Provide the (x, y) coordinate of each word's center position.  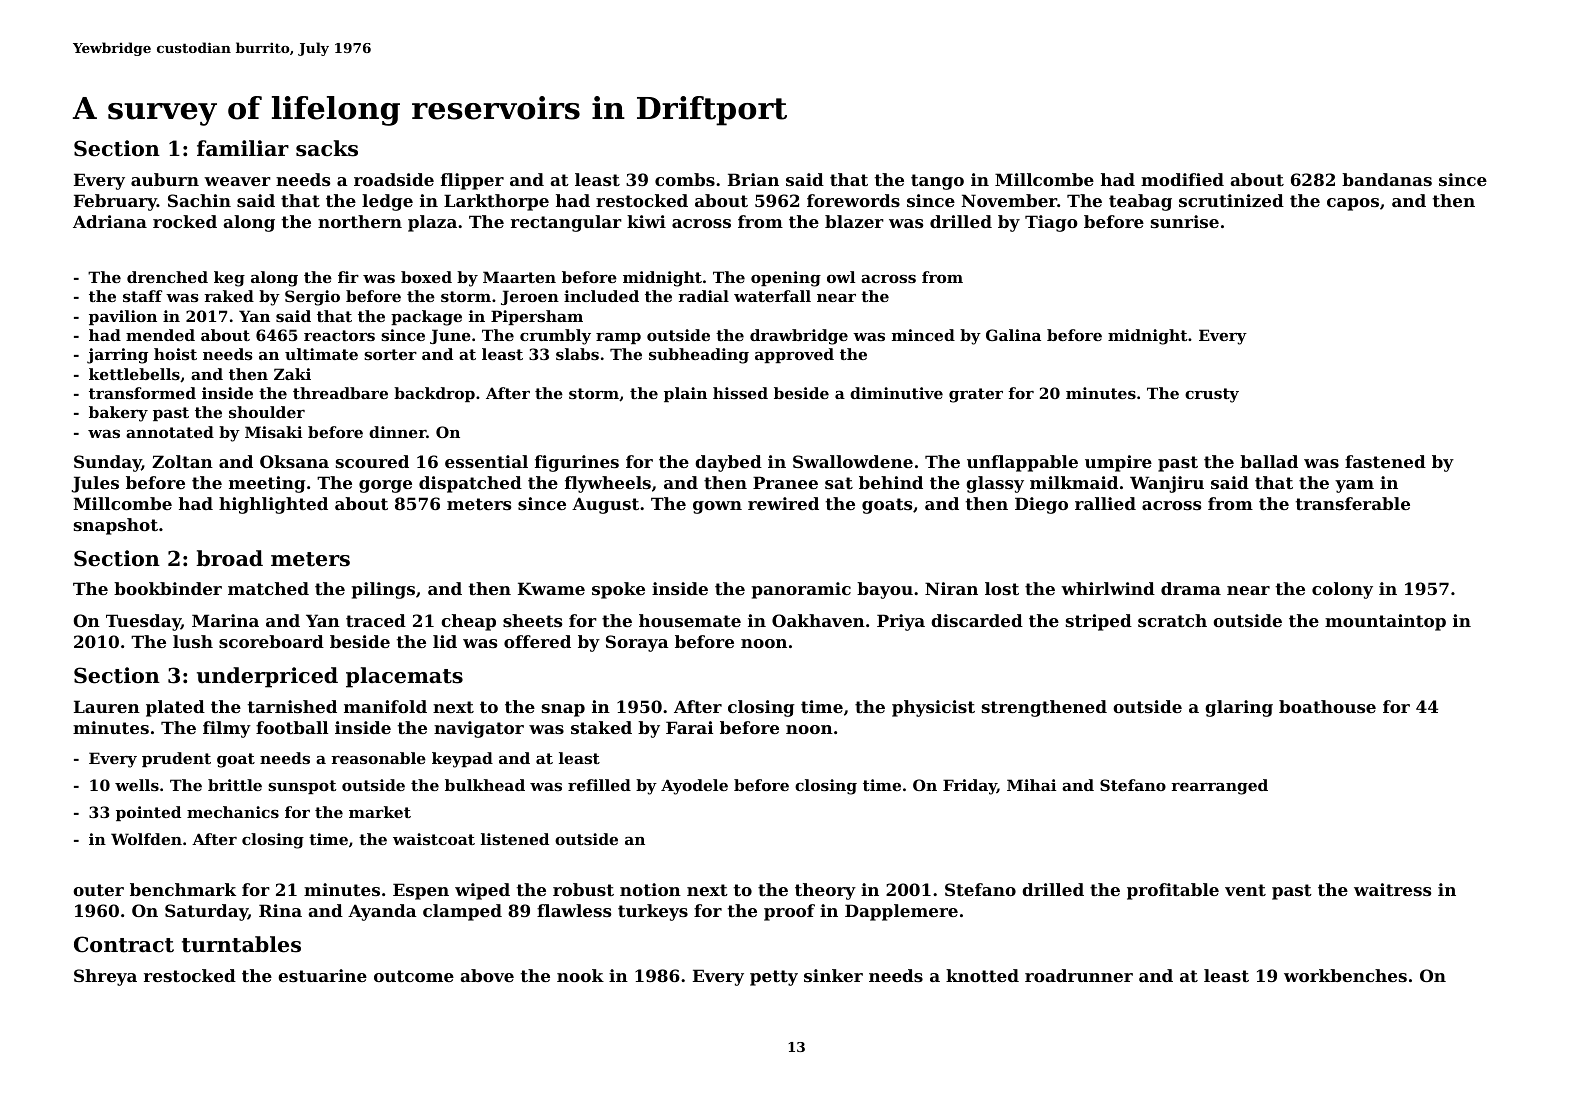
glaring (1239, 708)
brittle (235, 785)
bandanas (1387, 179)
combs (685, 179)
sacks (327, 148)
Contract (124, 944)
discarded (977, 620)
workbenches (1345, 975)
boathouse (1327, 706)
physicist (933, 708)
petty (774, 978)
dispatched (470, 484)
